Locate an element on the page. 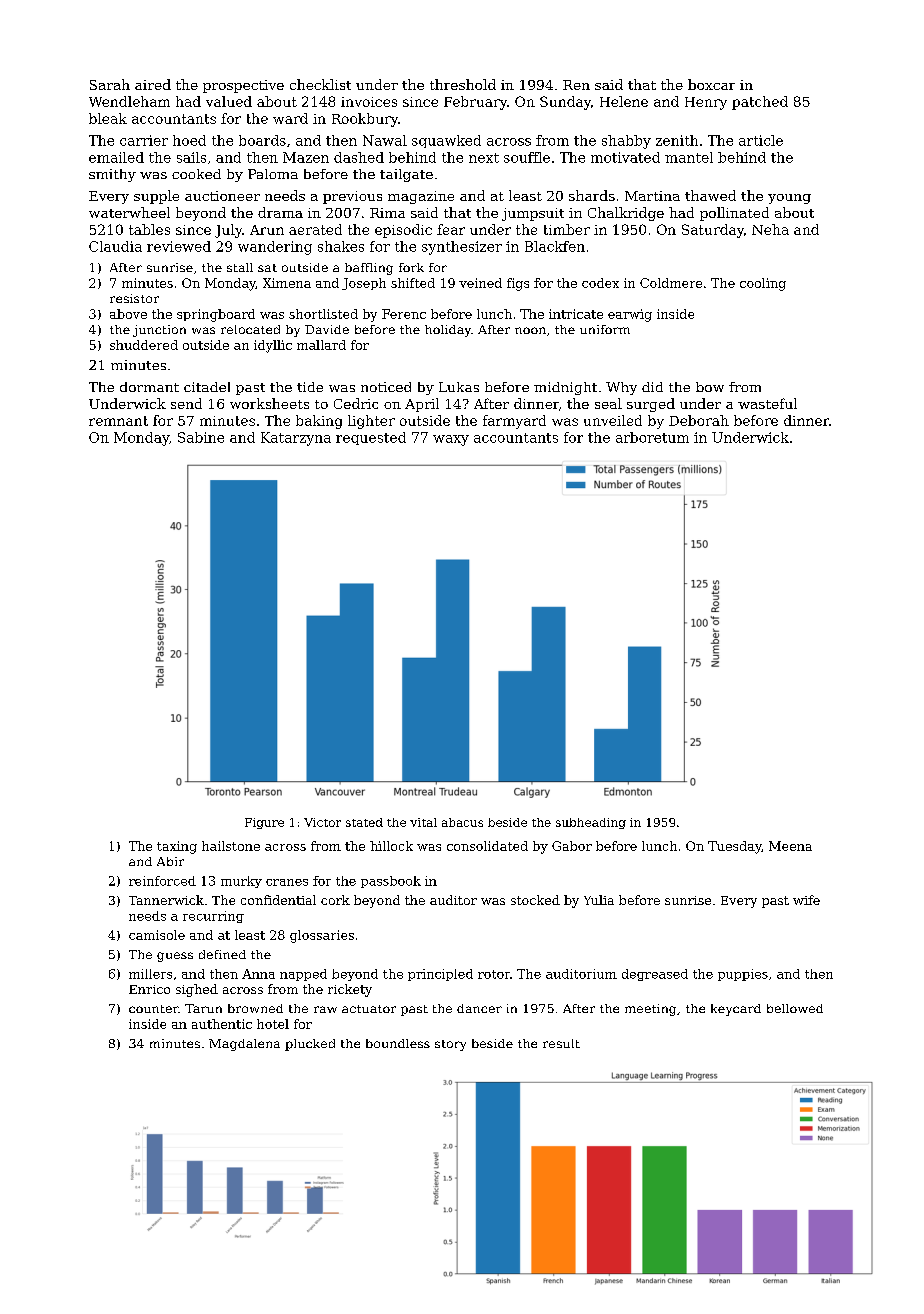 Image resolution: width=924 pixels, height=1314 pixels. requested is located at coordinates (371, 438).
